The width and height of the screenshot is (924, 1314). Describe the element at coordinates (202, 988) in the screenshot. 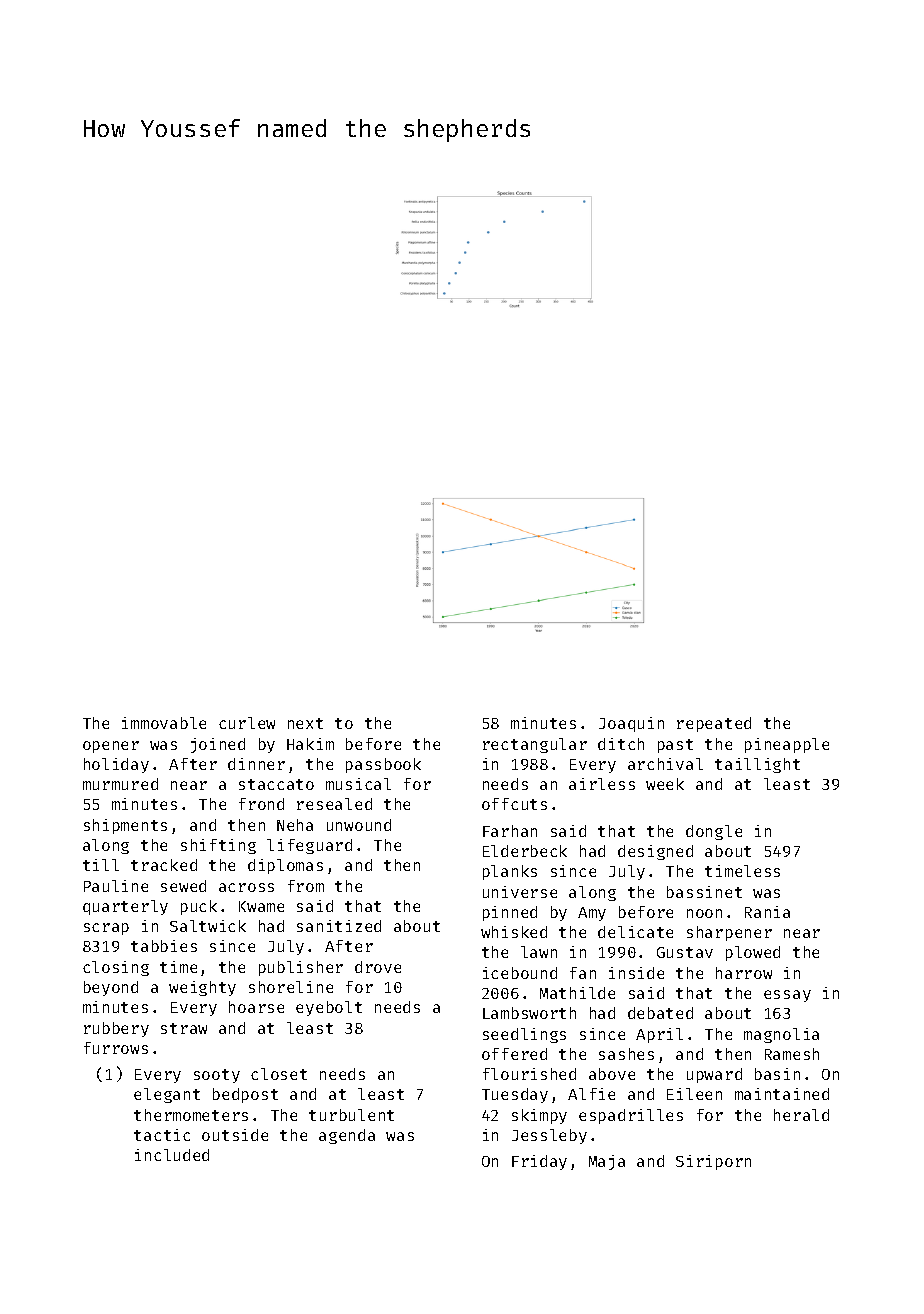

I see `weighty` at that location.
